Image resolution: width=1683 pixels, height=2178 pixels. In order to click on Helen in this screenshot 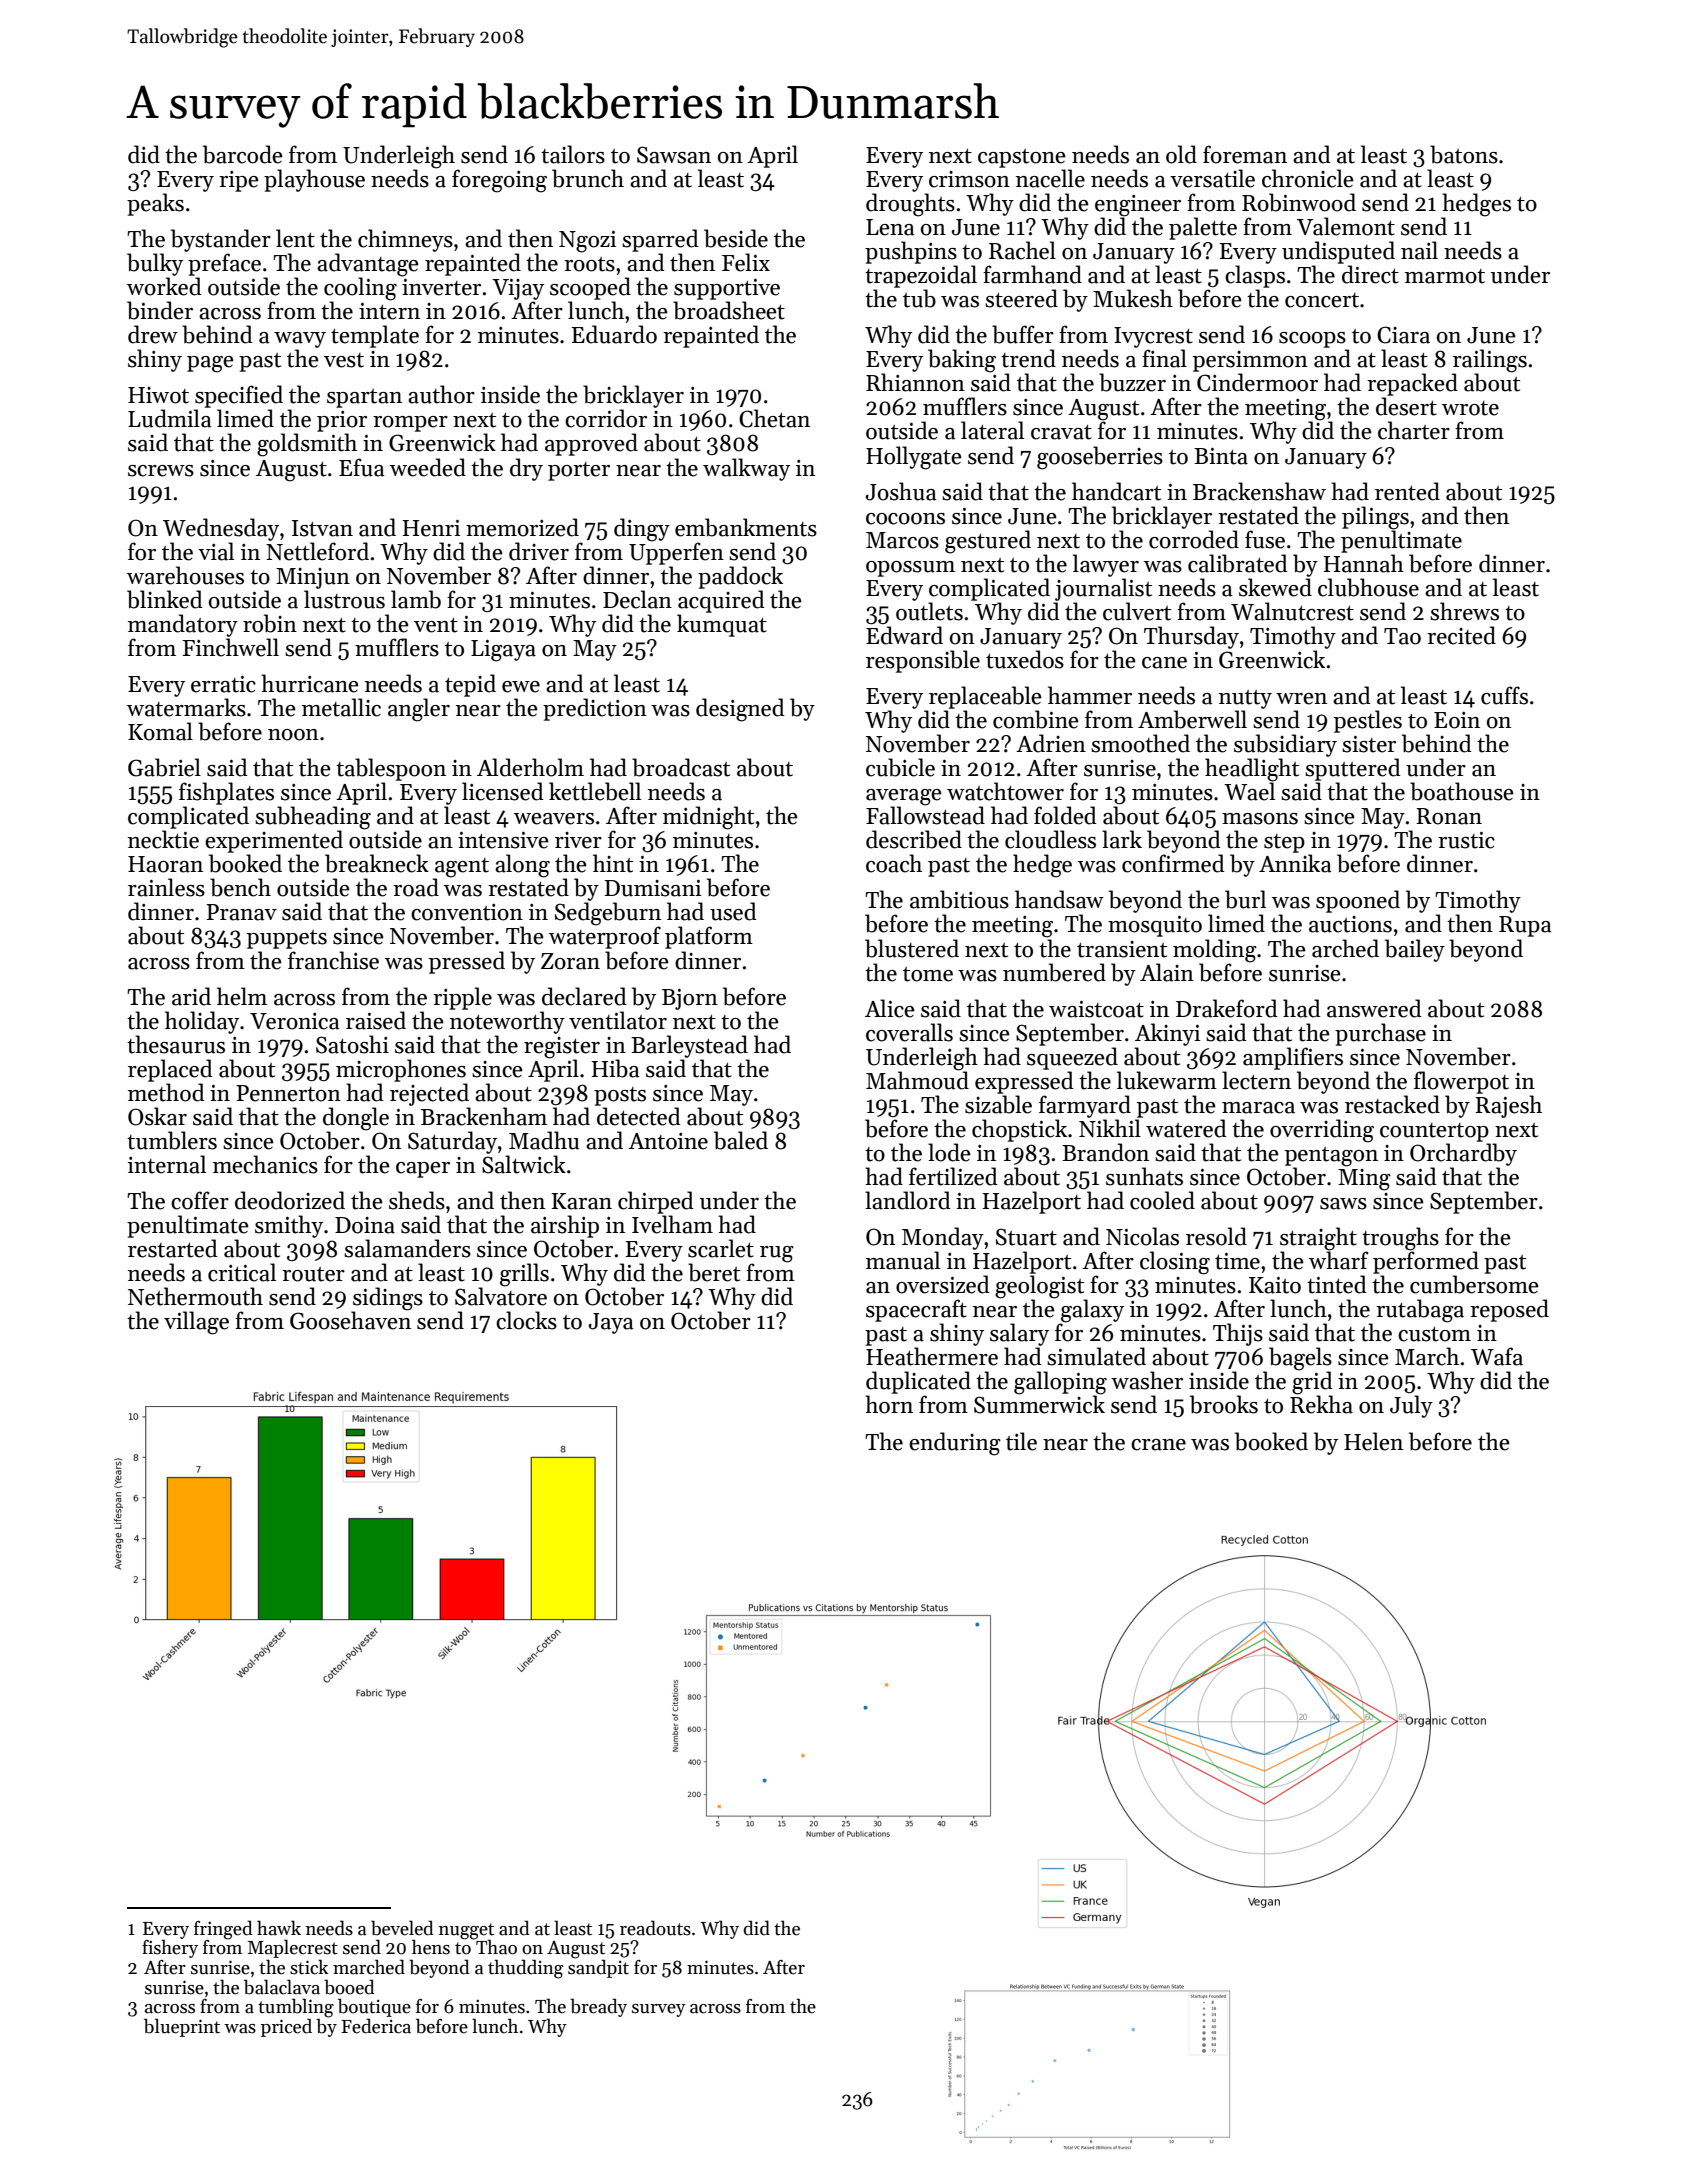, I will do `click(1373, 1441)`.
